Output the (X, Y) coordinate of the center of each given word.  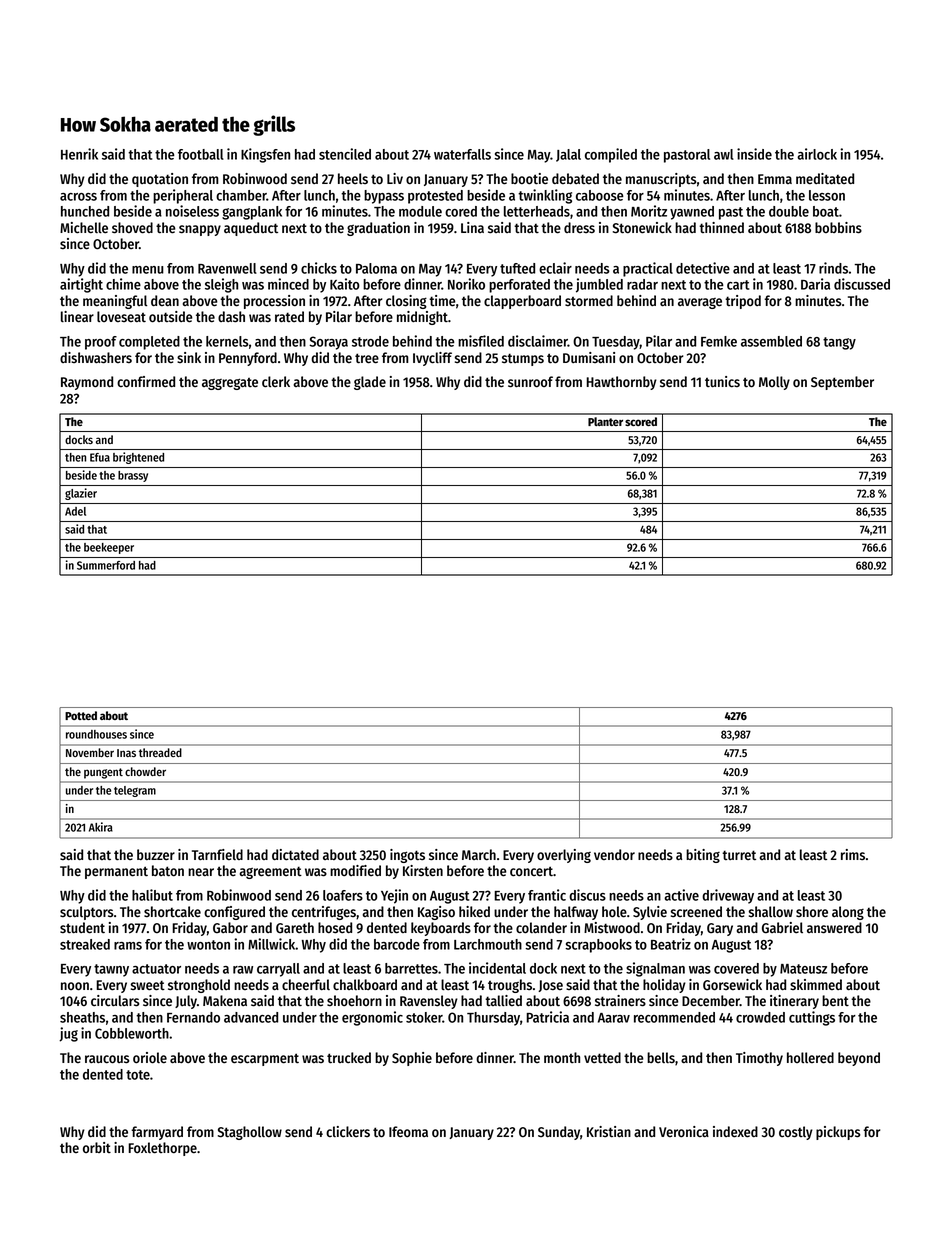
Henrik (79, 154)
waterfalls (462, 154)
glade (370, 383)
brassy (133, 476)
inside (754, 154)
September (842, 383)
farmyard (157, 1133)
